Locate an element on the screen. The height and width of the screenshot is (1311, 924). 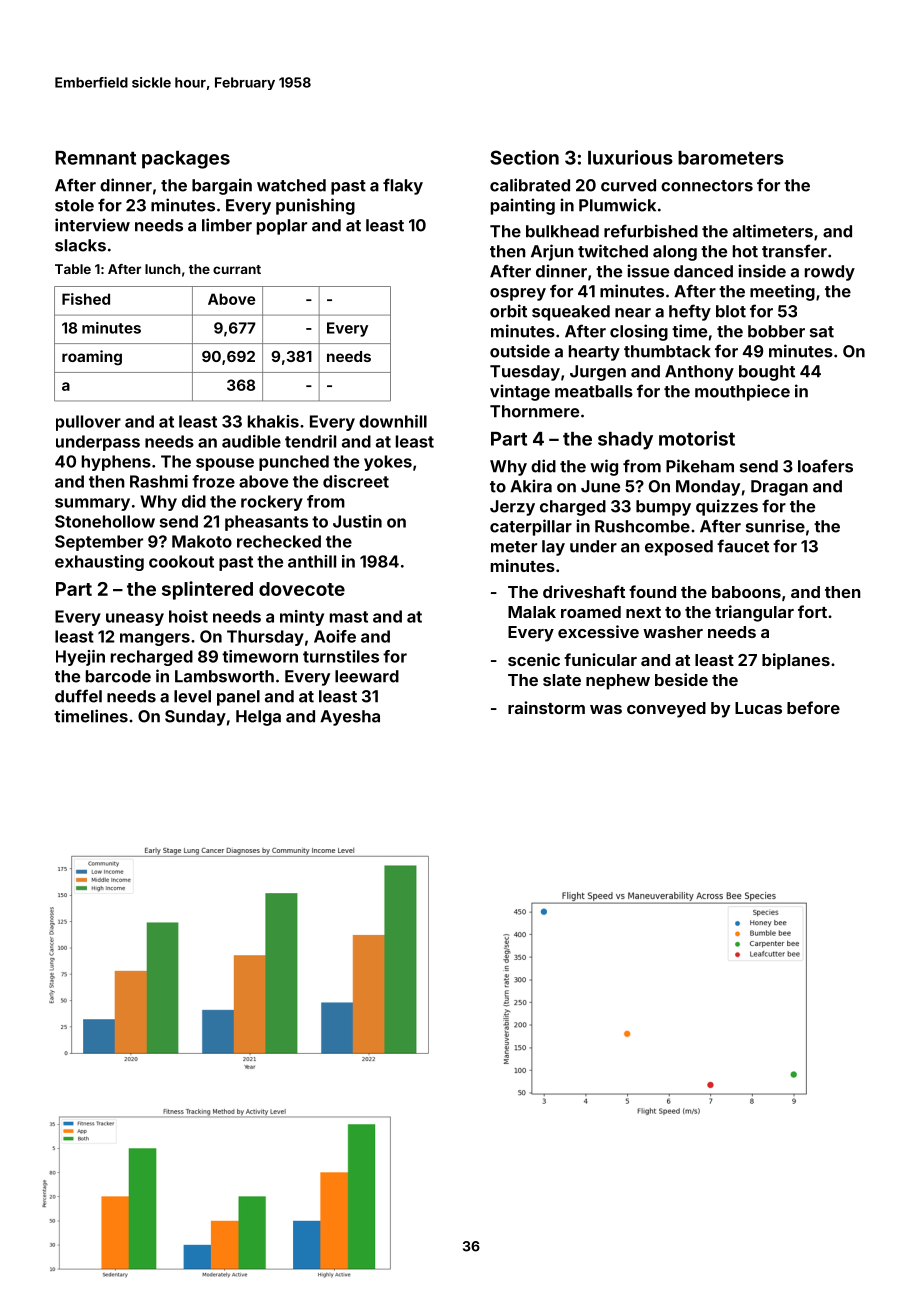
packages is located at coordinates (186, 160).
